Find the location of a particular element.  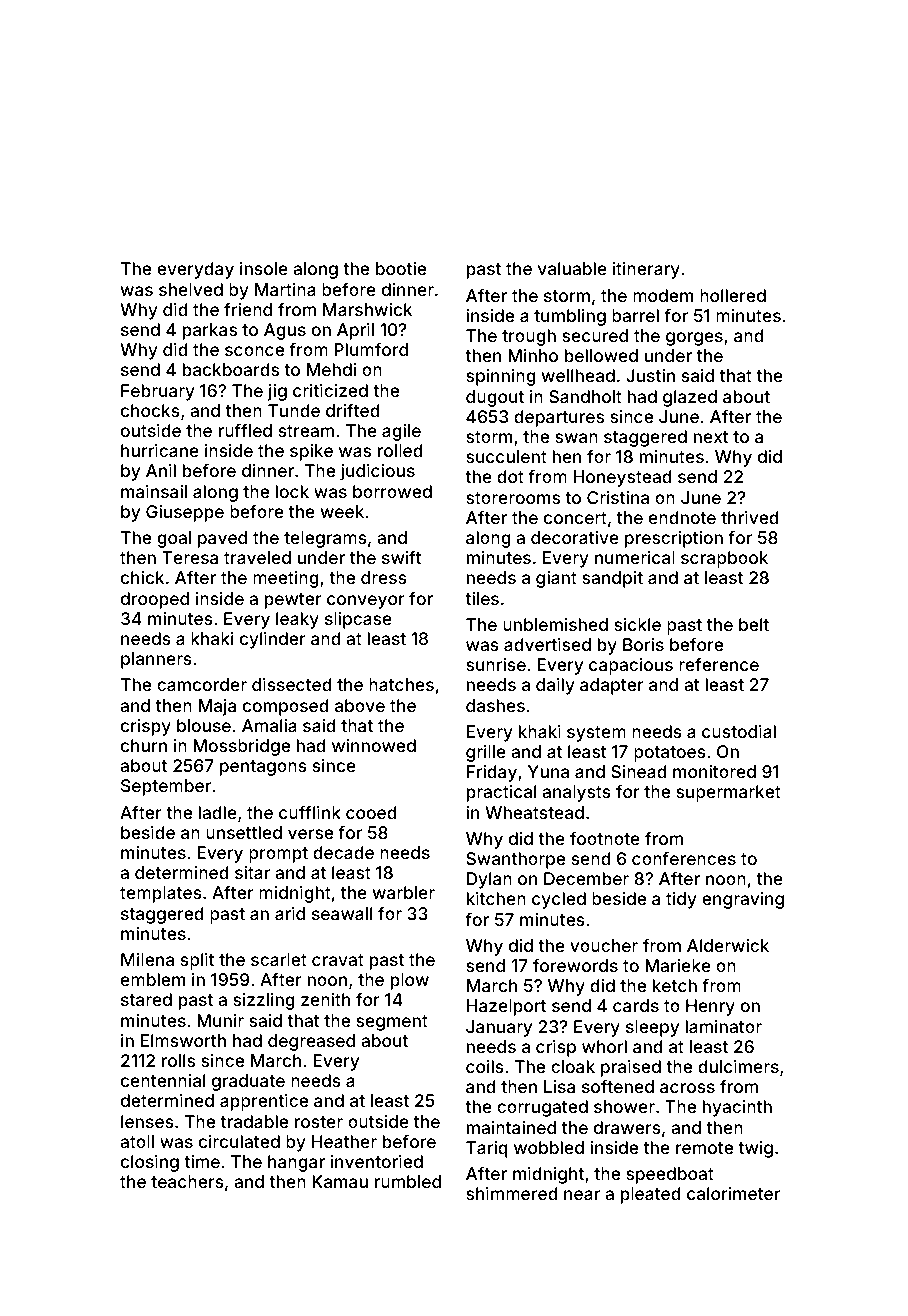

shelved is located at coordinates (191, 289).
